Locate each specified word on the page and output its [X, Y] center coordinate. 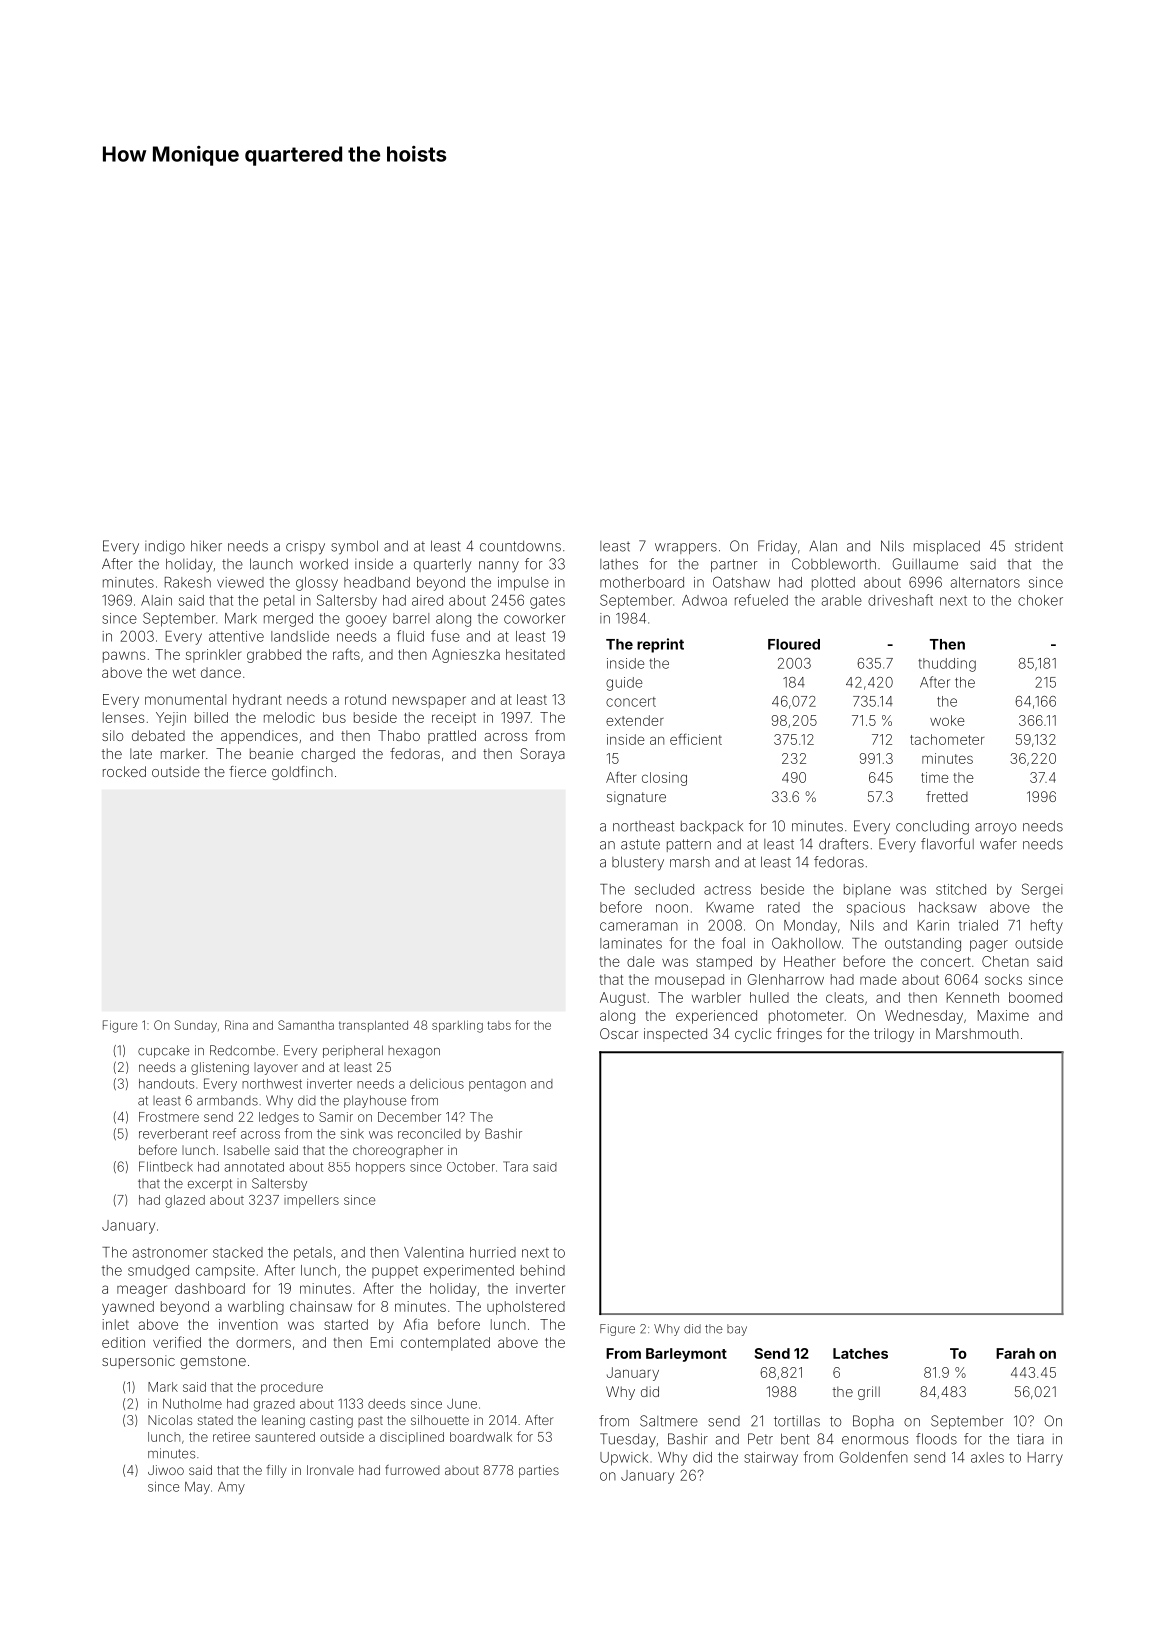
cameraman [639, 926]
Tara [515, 1166]
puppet [395, 1272]
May [197, 1488]
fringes [799, 1035]
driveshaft [900, 600]
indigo [165, 547]
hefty [1047, 926]
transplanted [373, 1026]
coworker [534, 618]
